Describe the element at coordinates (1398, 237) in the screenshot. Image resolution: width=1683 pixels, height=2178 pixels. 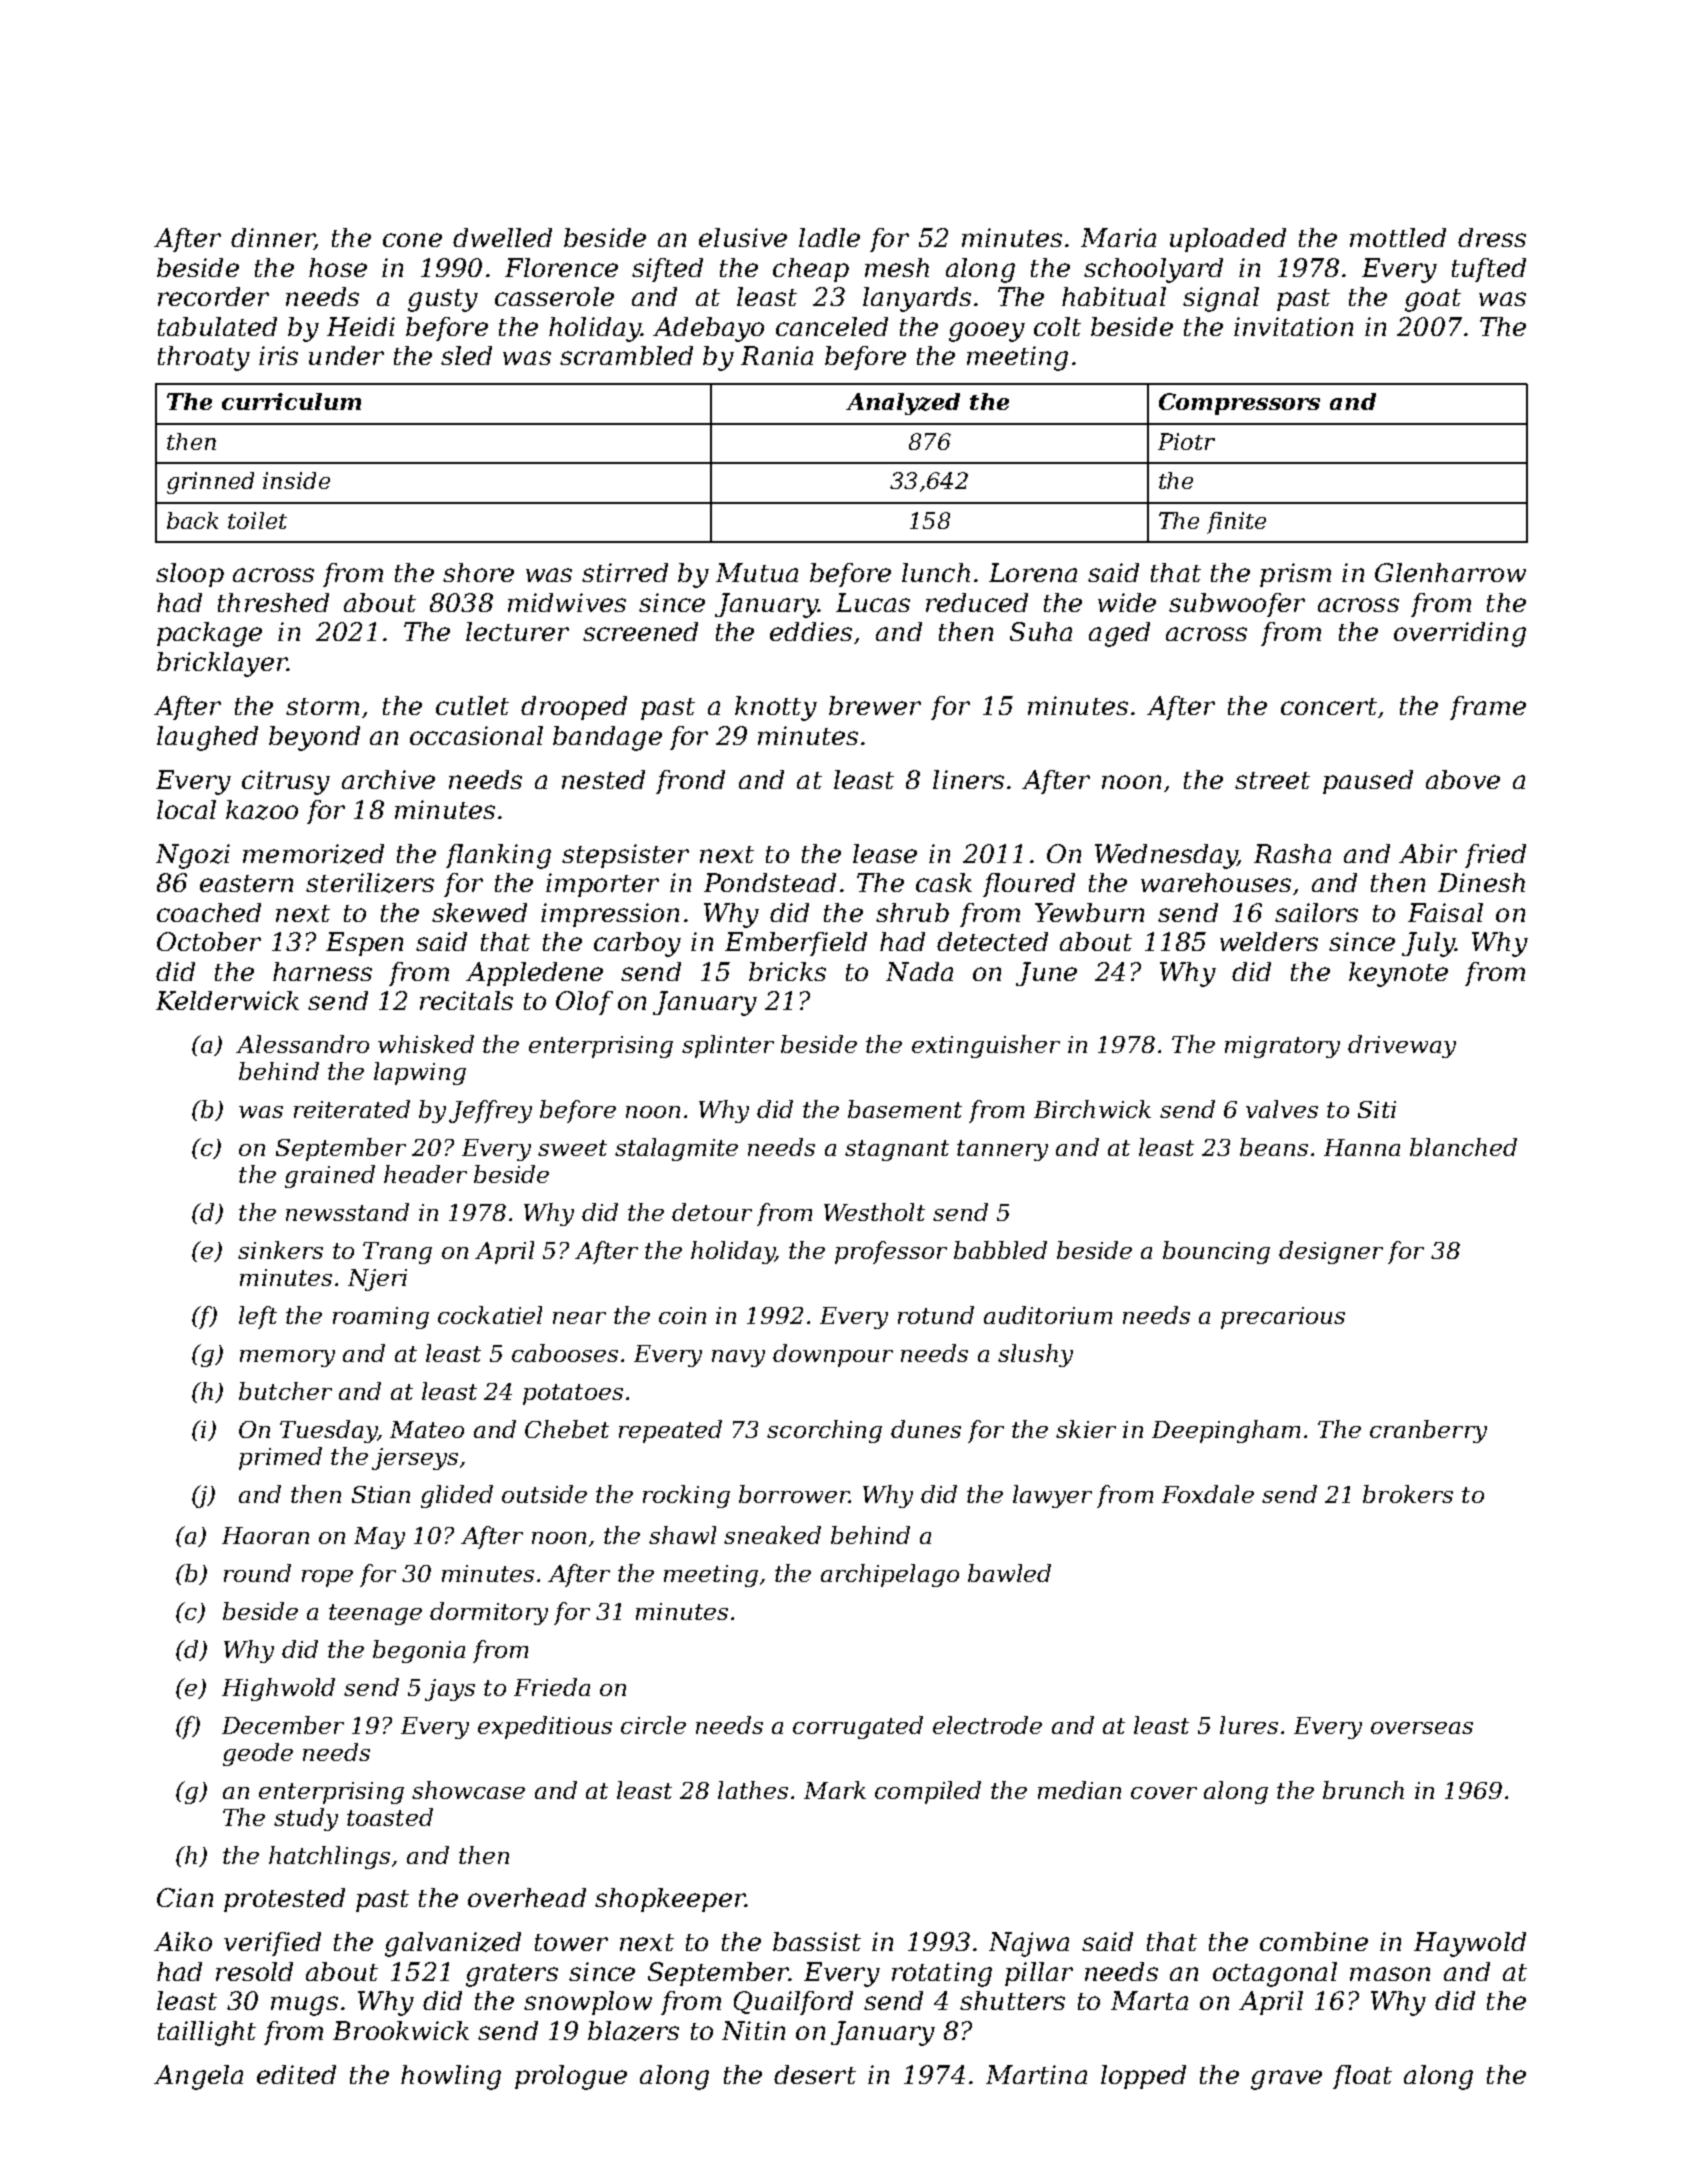
I see `mottled` at that location.
